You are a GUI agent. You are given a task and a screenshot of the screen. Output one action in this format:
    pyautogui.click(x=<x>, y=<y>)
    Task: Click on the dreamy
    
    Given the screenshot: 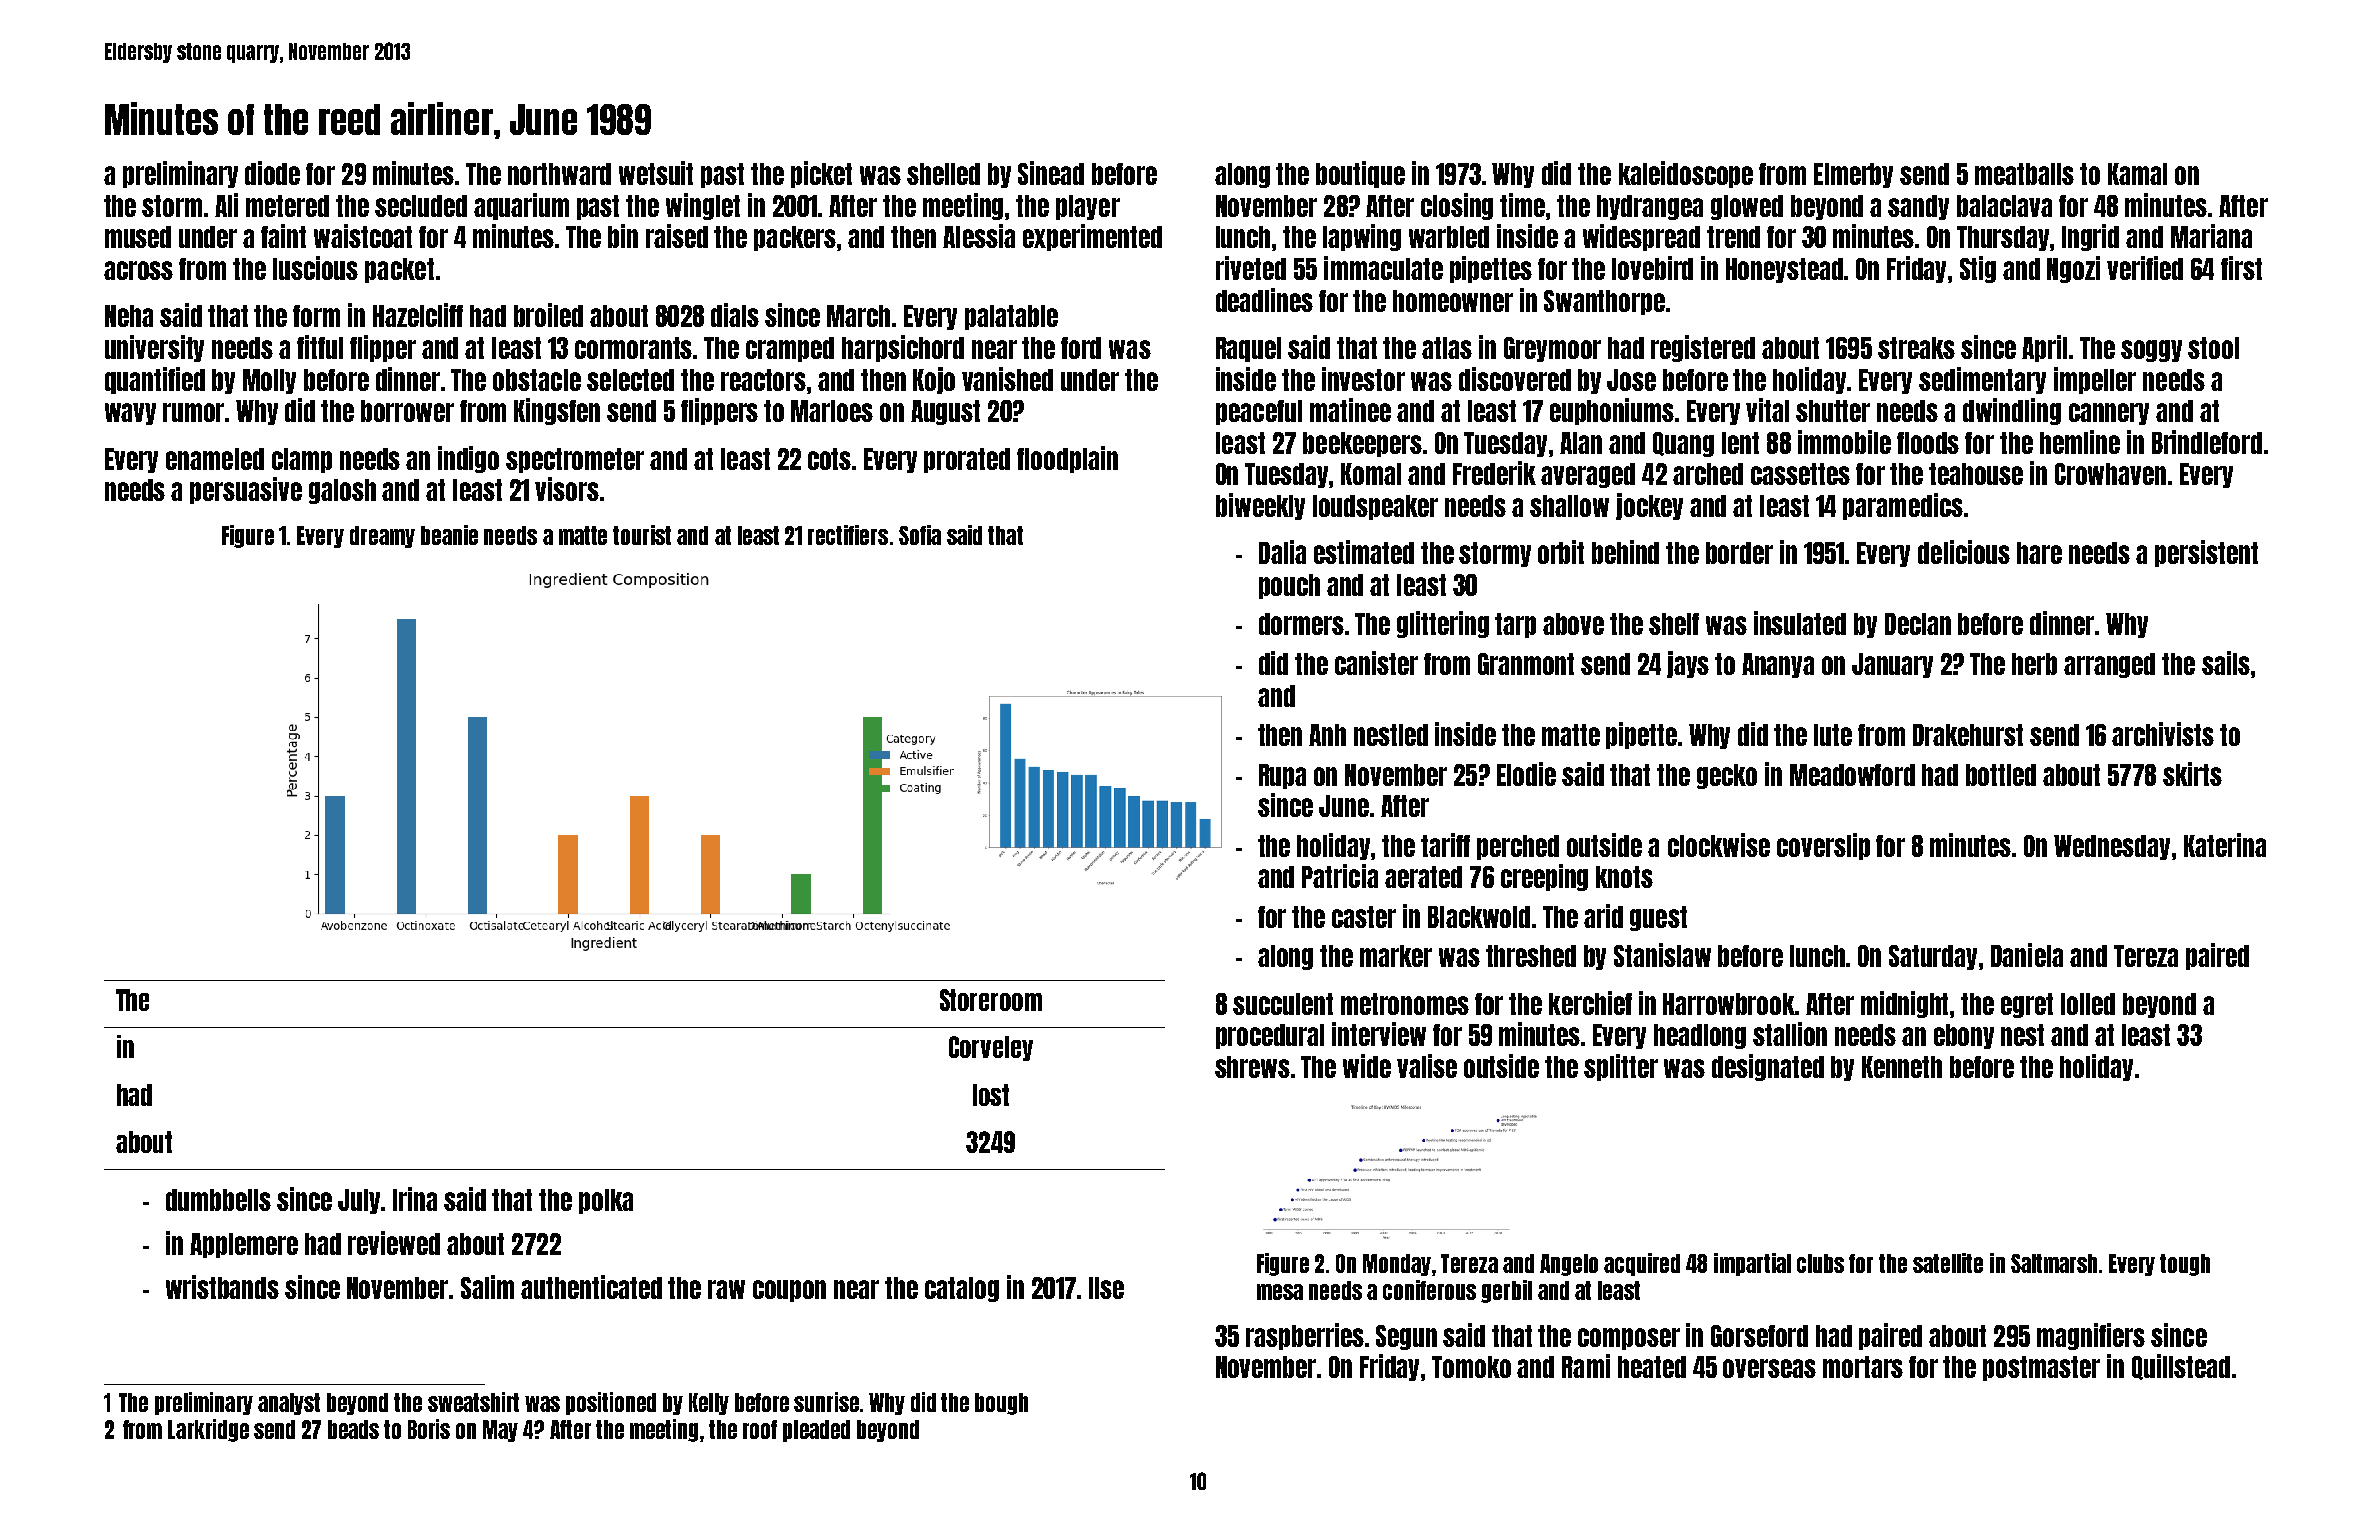 What is the action you would take?
    pyautogui.click(x=382, y=537)
